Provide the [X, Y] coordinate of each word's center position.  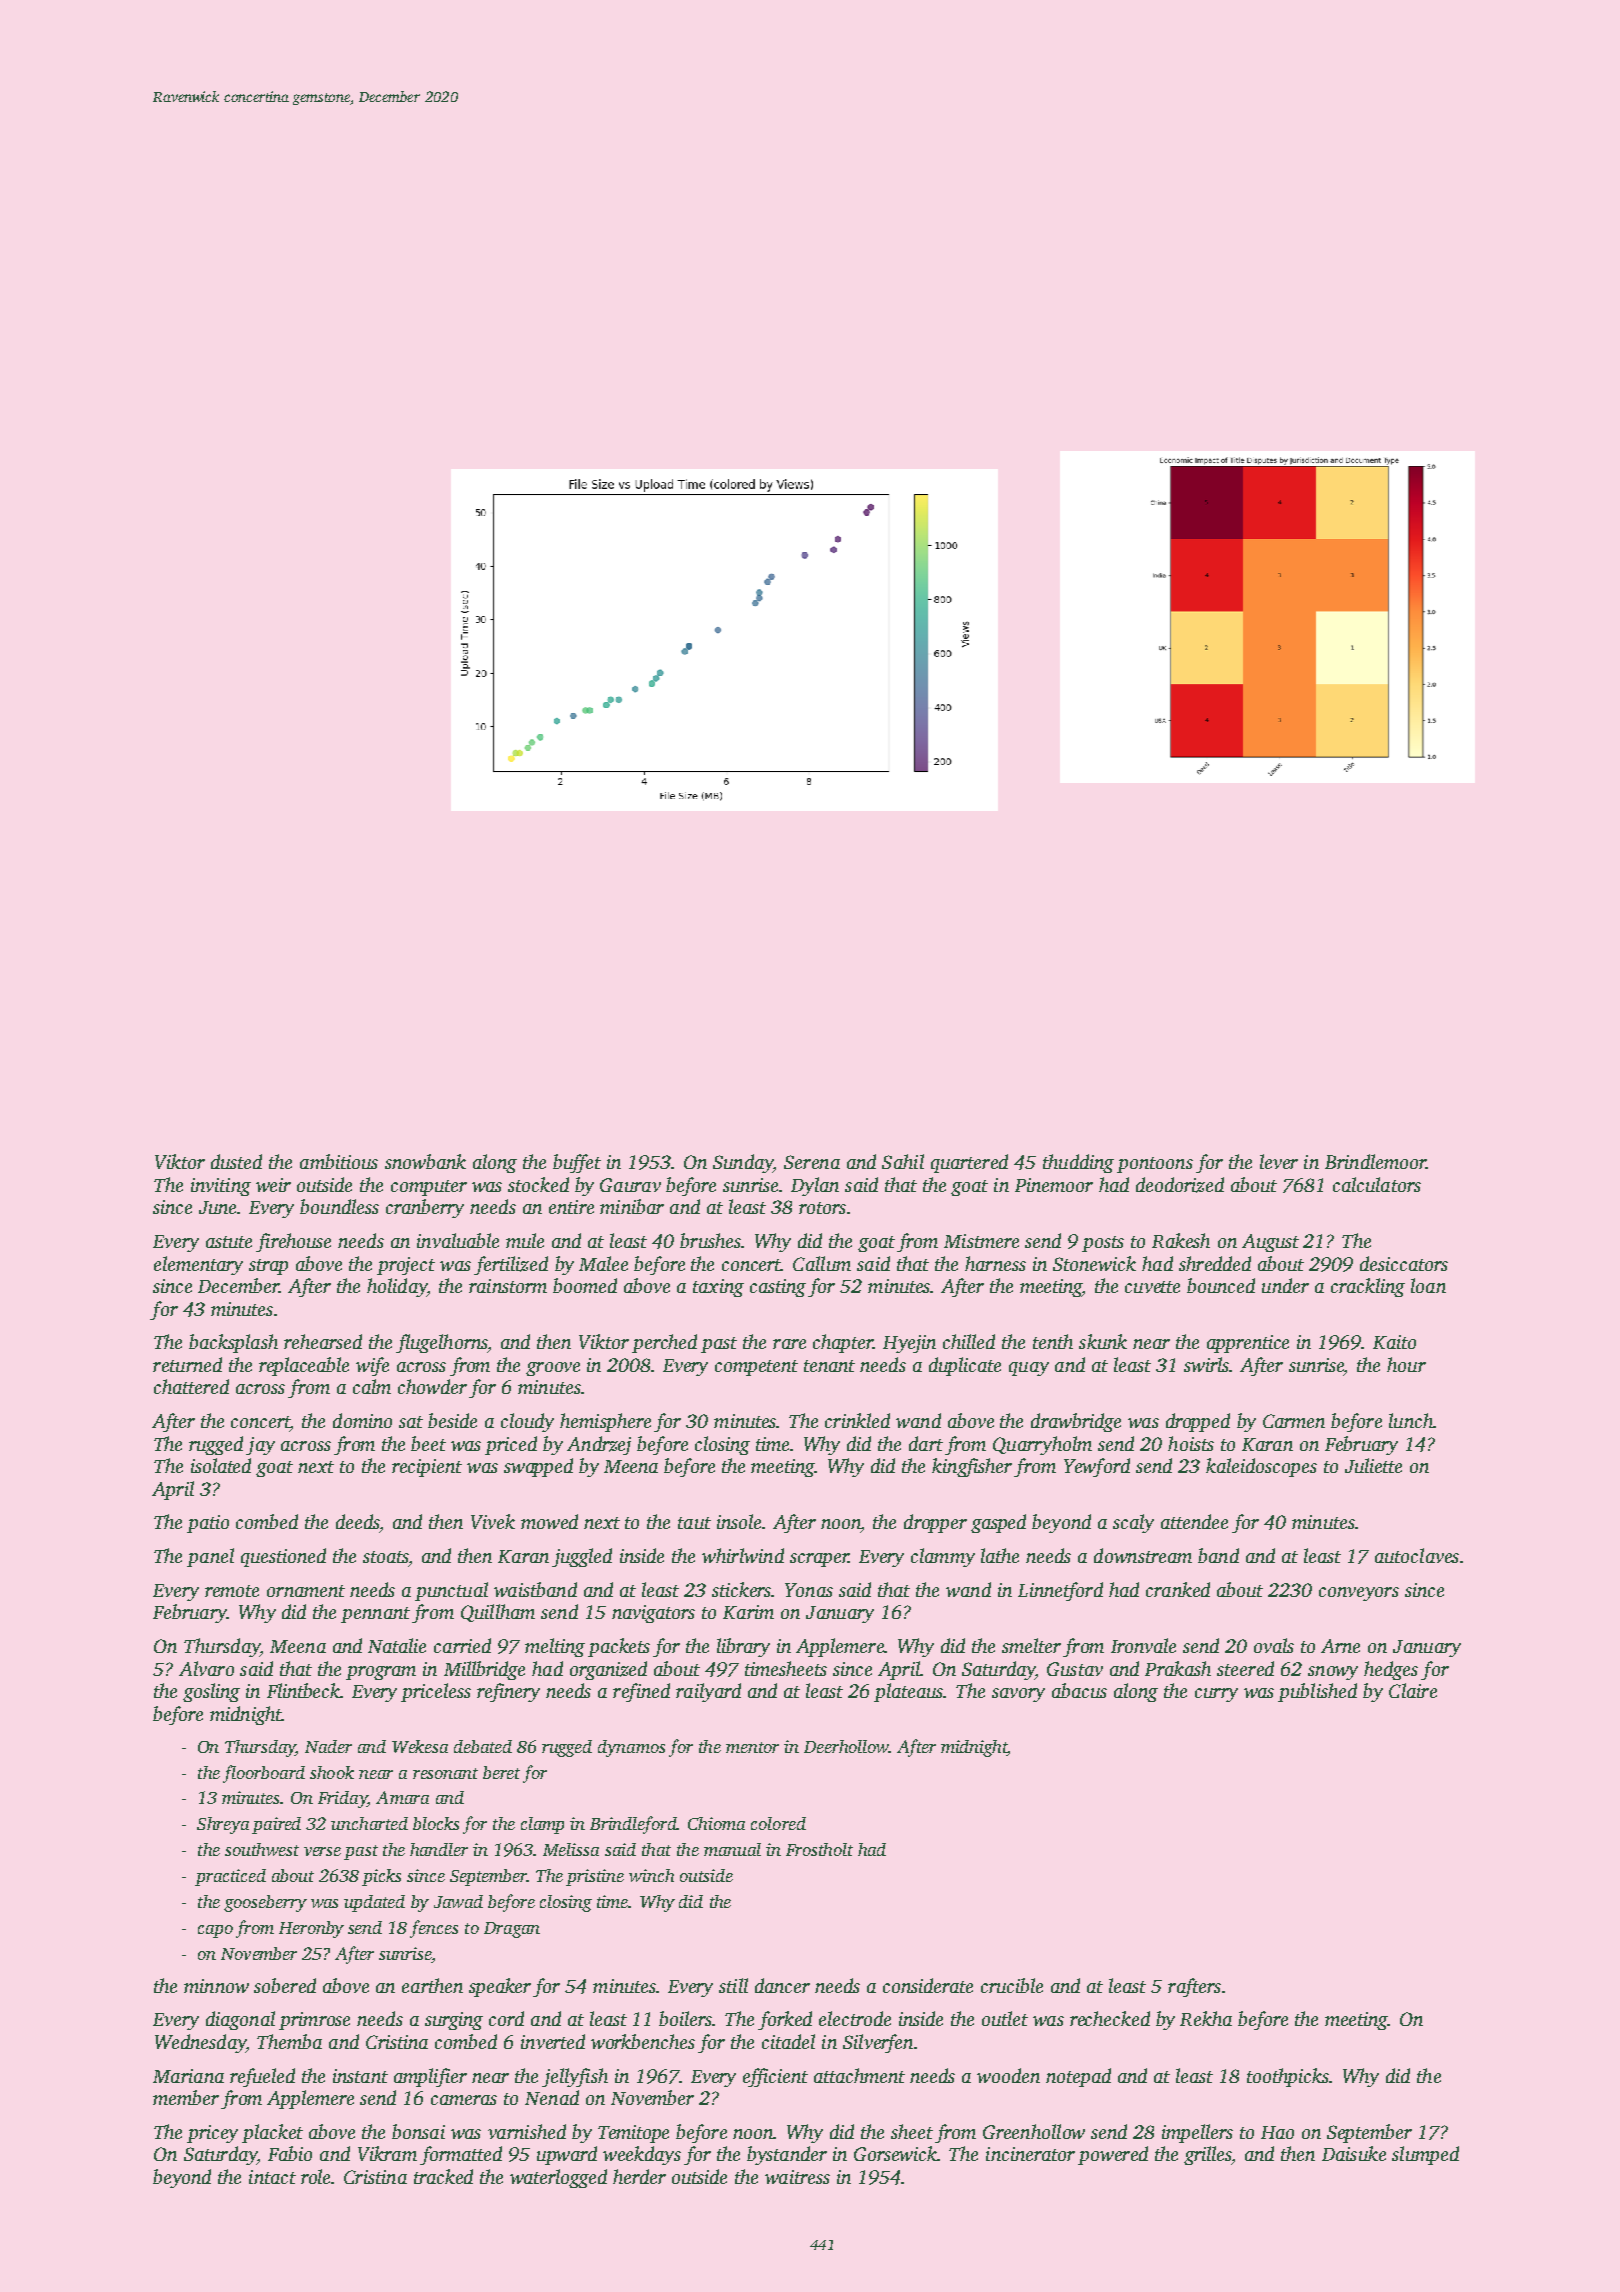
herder [639, 2176]
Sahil [903, 1161]
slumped [1425, 2155]
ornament [306, 1591]
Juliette [1373, 1465]
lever [1279, 1161]
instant [360, 2076]
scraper [819, 1560]
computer [429, 1188]
